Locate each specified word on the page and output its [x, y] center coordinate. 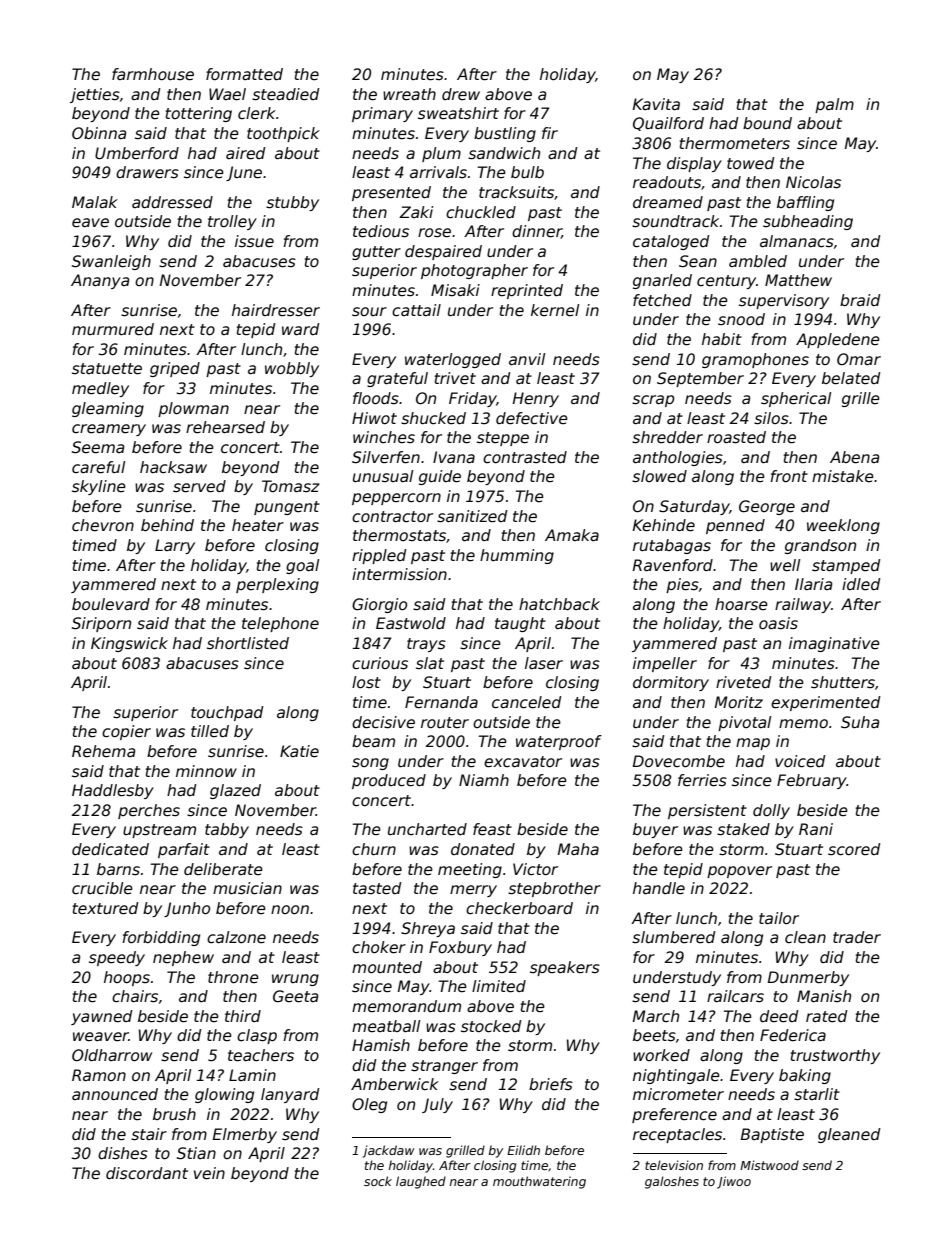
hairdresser [276, 310]
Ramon [99, 1075]
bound [767, 123]
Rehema [103, 751]
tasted [377, 888]
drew [461, 94]
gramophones [755, 360]
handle [659, 888]
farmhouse [153, 74]
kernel [555, 310]
